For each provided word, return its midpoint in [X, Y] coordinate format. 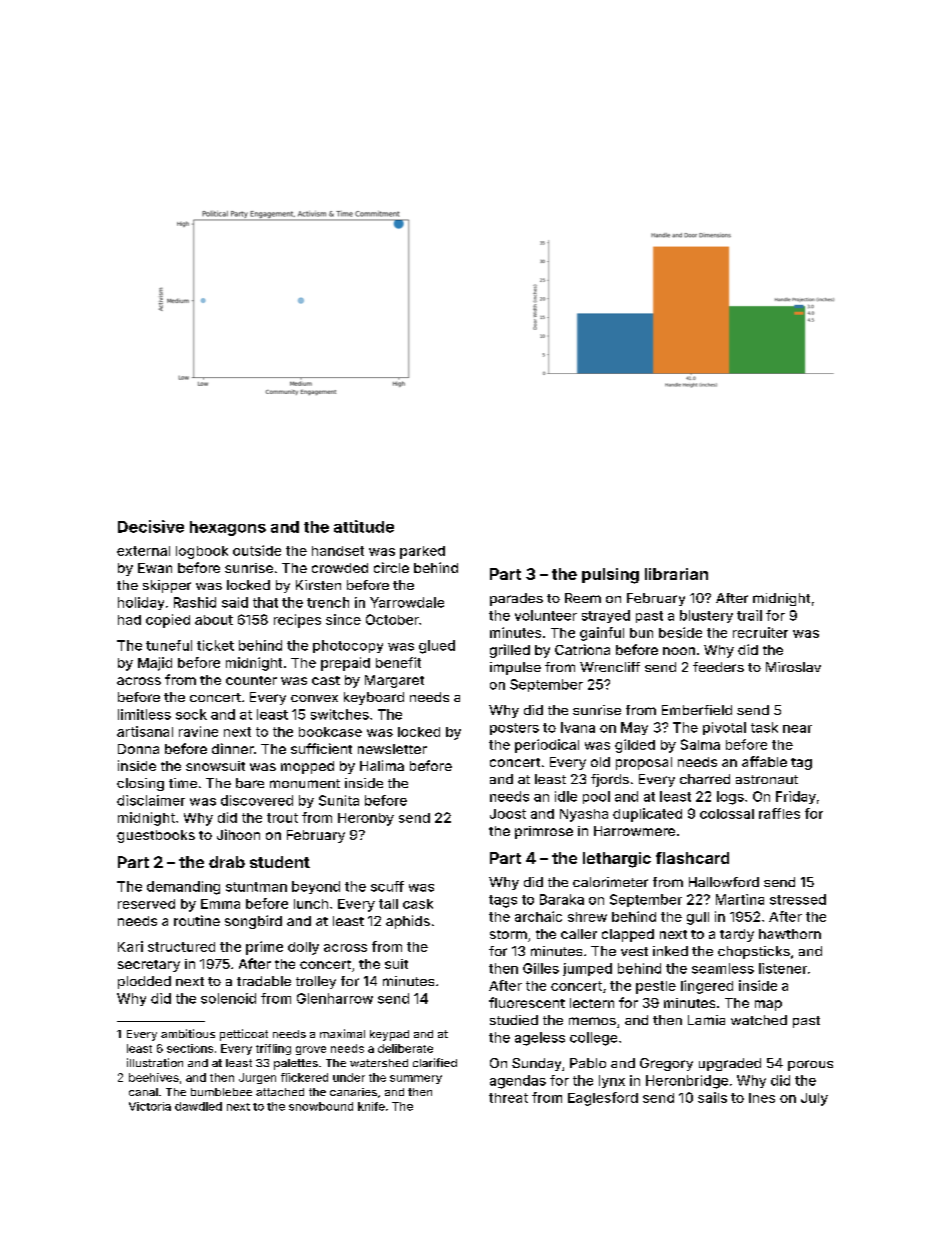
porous [810, 1065]
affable [764, 761]
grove [311, 1050]
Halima [382, 765]
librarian [676, 574]
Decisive [151, 526]
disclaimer [151, 800]
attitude [364, 526]
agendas [518, 1082]
